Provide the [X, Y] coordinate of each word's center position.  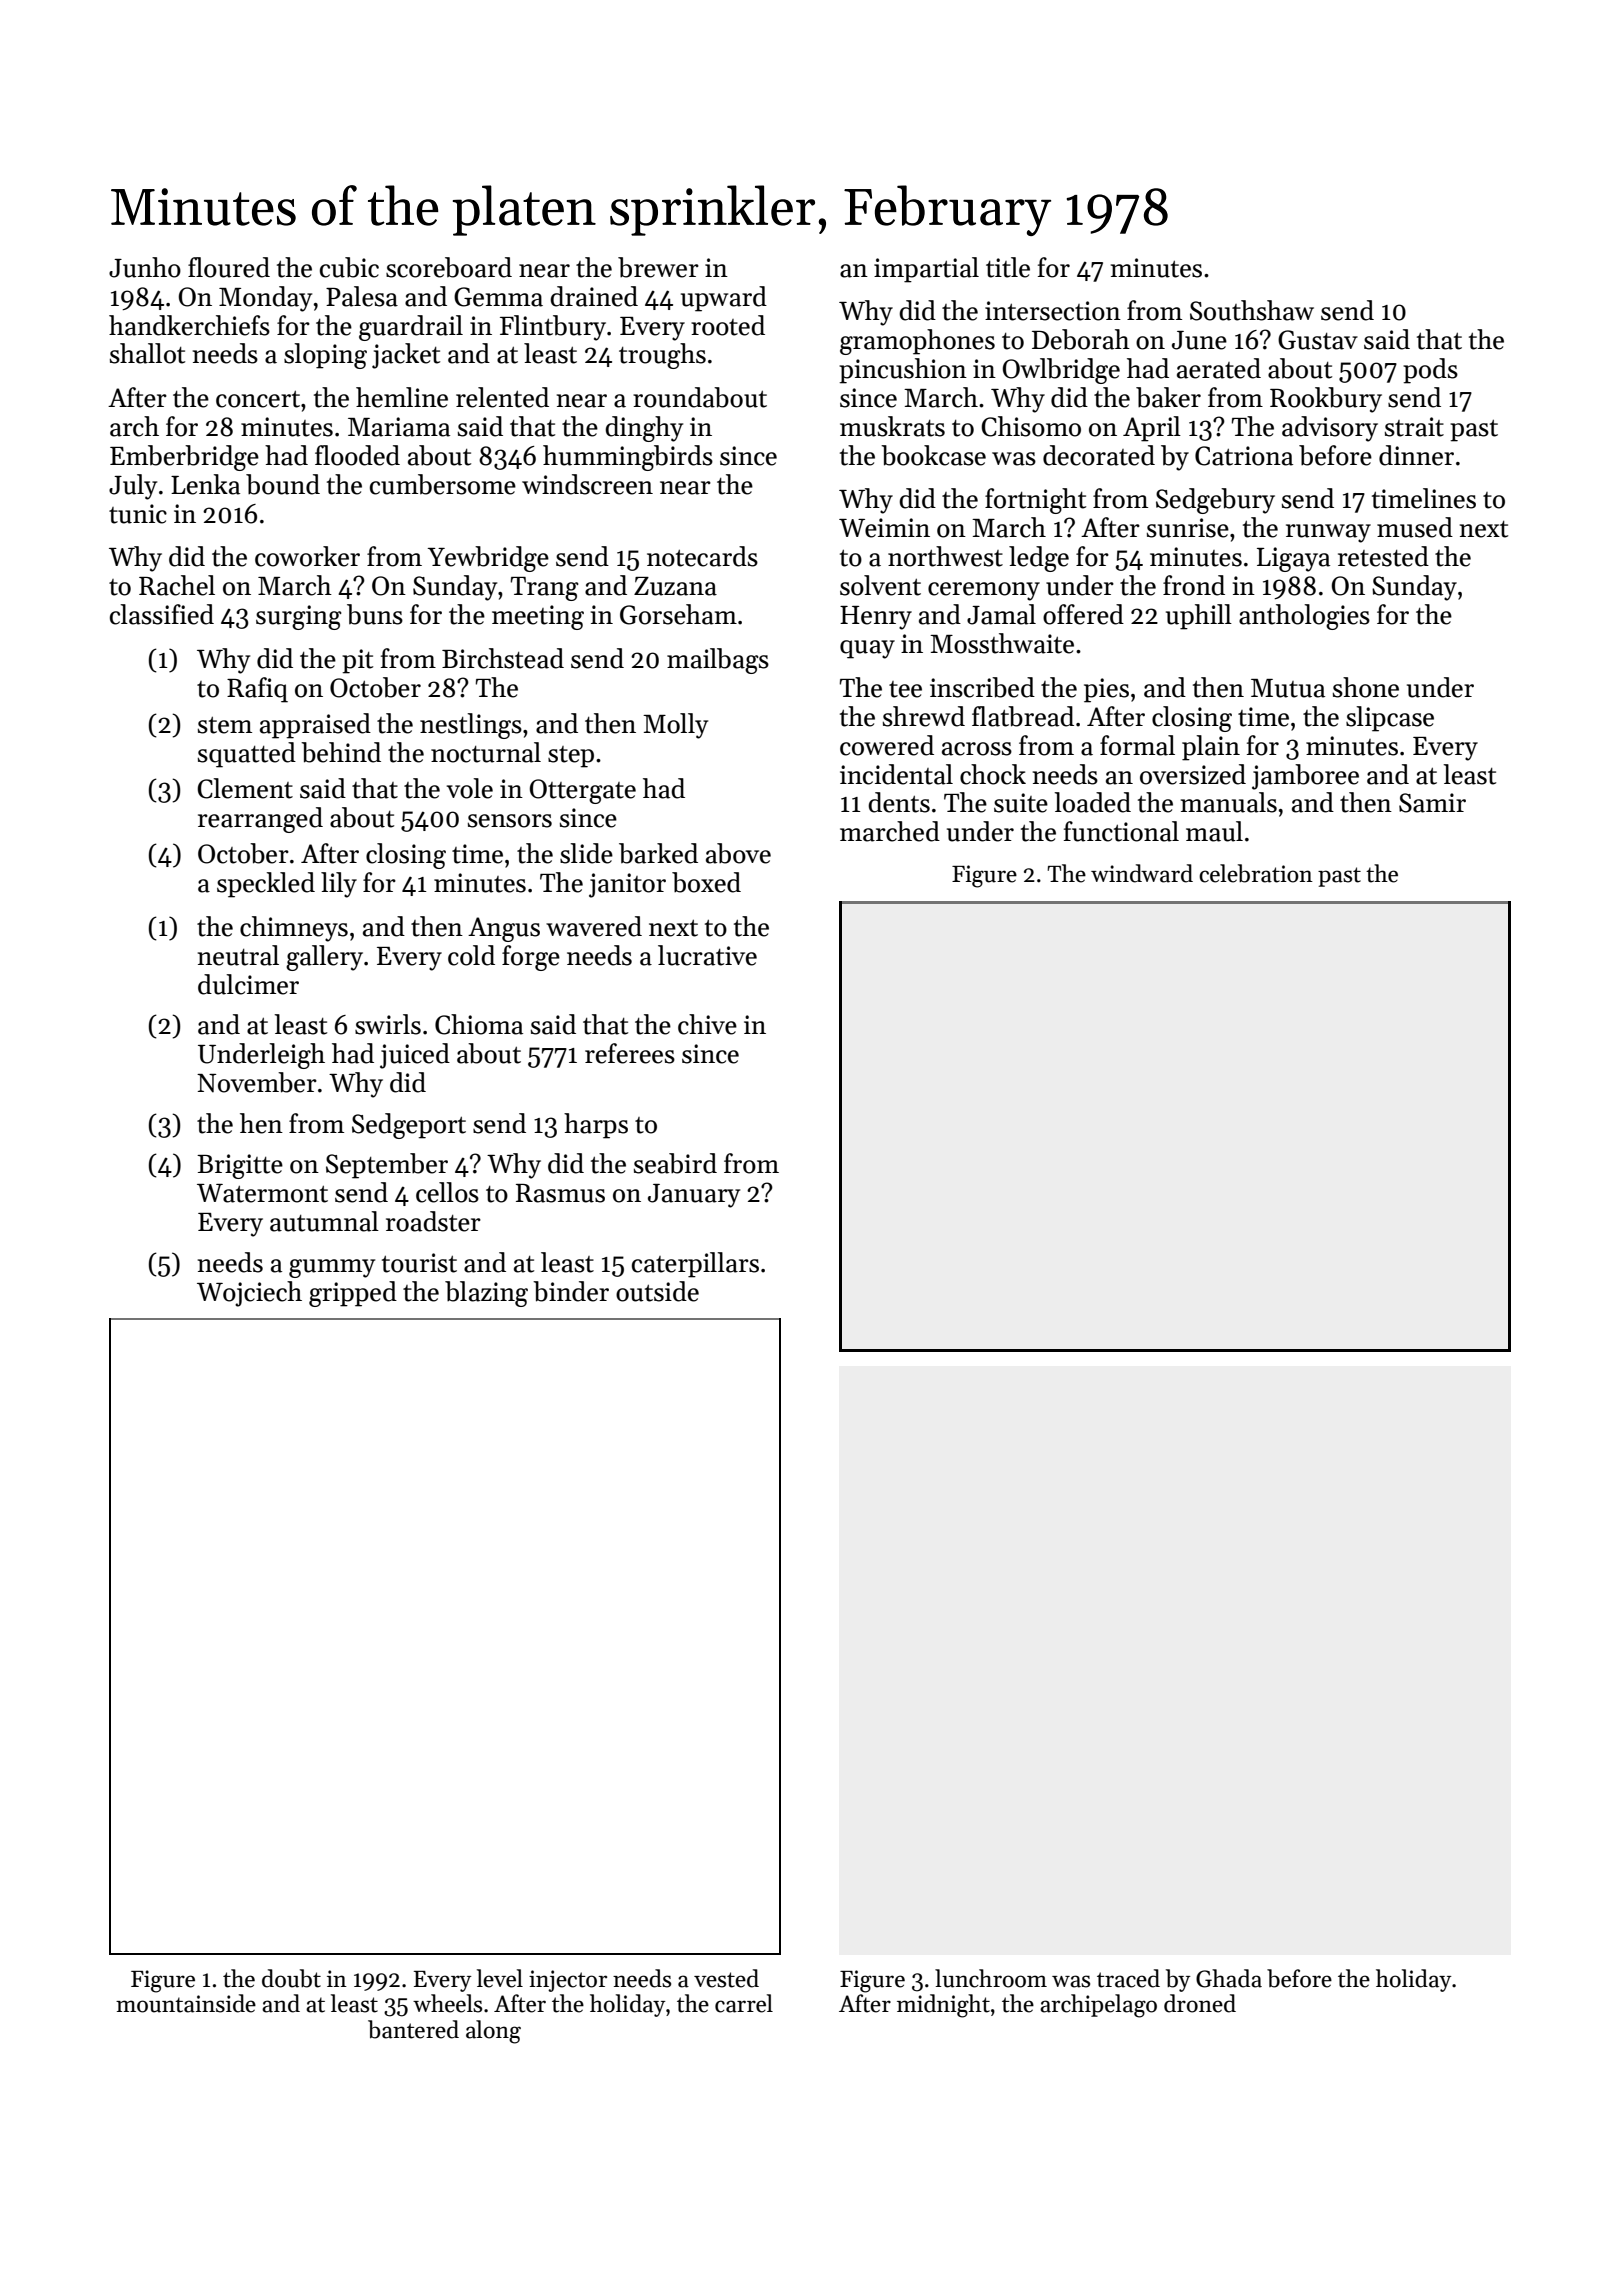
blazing [486, 1294]
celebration [1256, 873]
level [500, 1978]
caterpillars [695, 1265]
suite [1021, 803]
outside [657, 1291]
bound [283, 484]
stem [225, 725]
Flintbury [553, 328]
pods [1430, 371]
